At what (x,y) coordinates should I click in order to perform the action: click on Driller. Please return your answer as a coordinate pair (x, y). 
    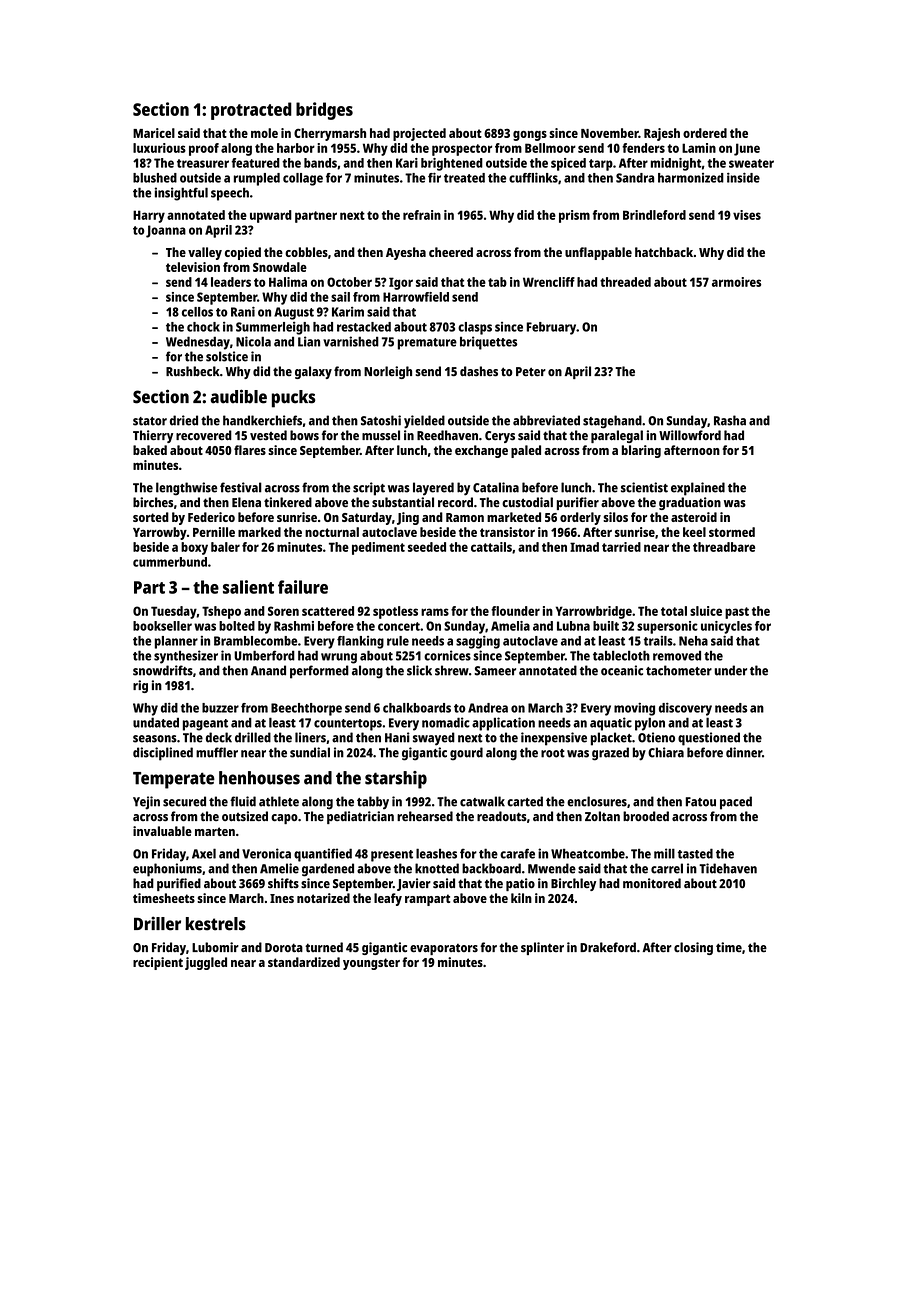
    Looking at the image, I should click on (157, 923).
